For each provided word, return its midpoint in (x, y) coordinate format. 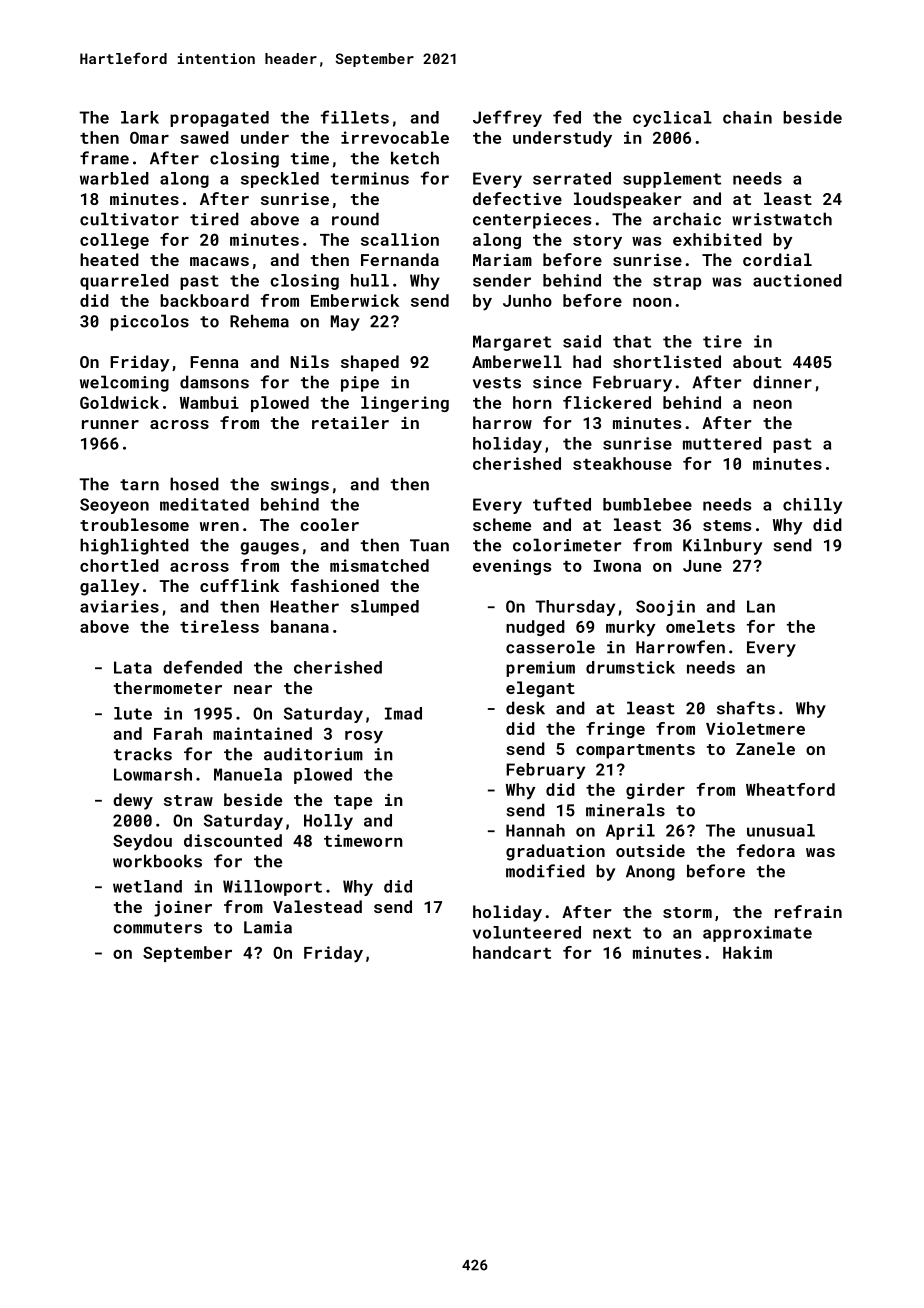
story (597, 242)
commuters (157, 928)
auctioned (797, 280)
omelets (700, 626)
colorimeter (567, 545)
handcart (512, 952)
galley (110, 587)
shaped (370, 363)
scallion (400, 239)
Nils (310, 361)
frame (104, 158)
